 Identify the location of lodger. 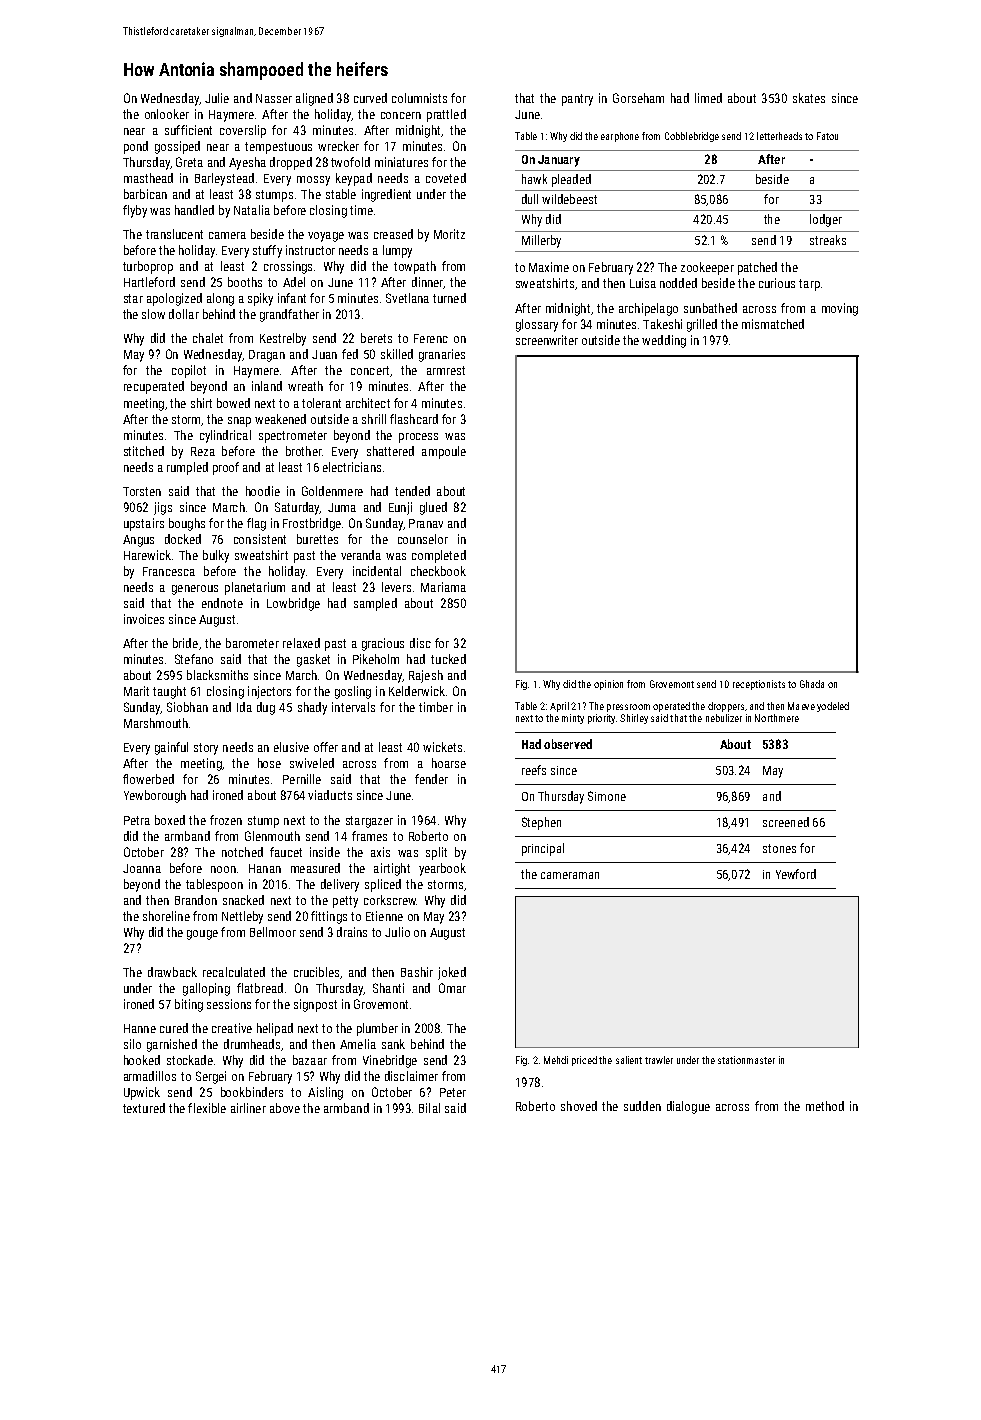
(826, 220).
